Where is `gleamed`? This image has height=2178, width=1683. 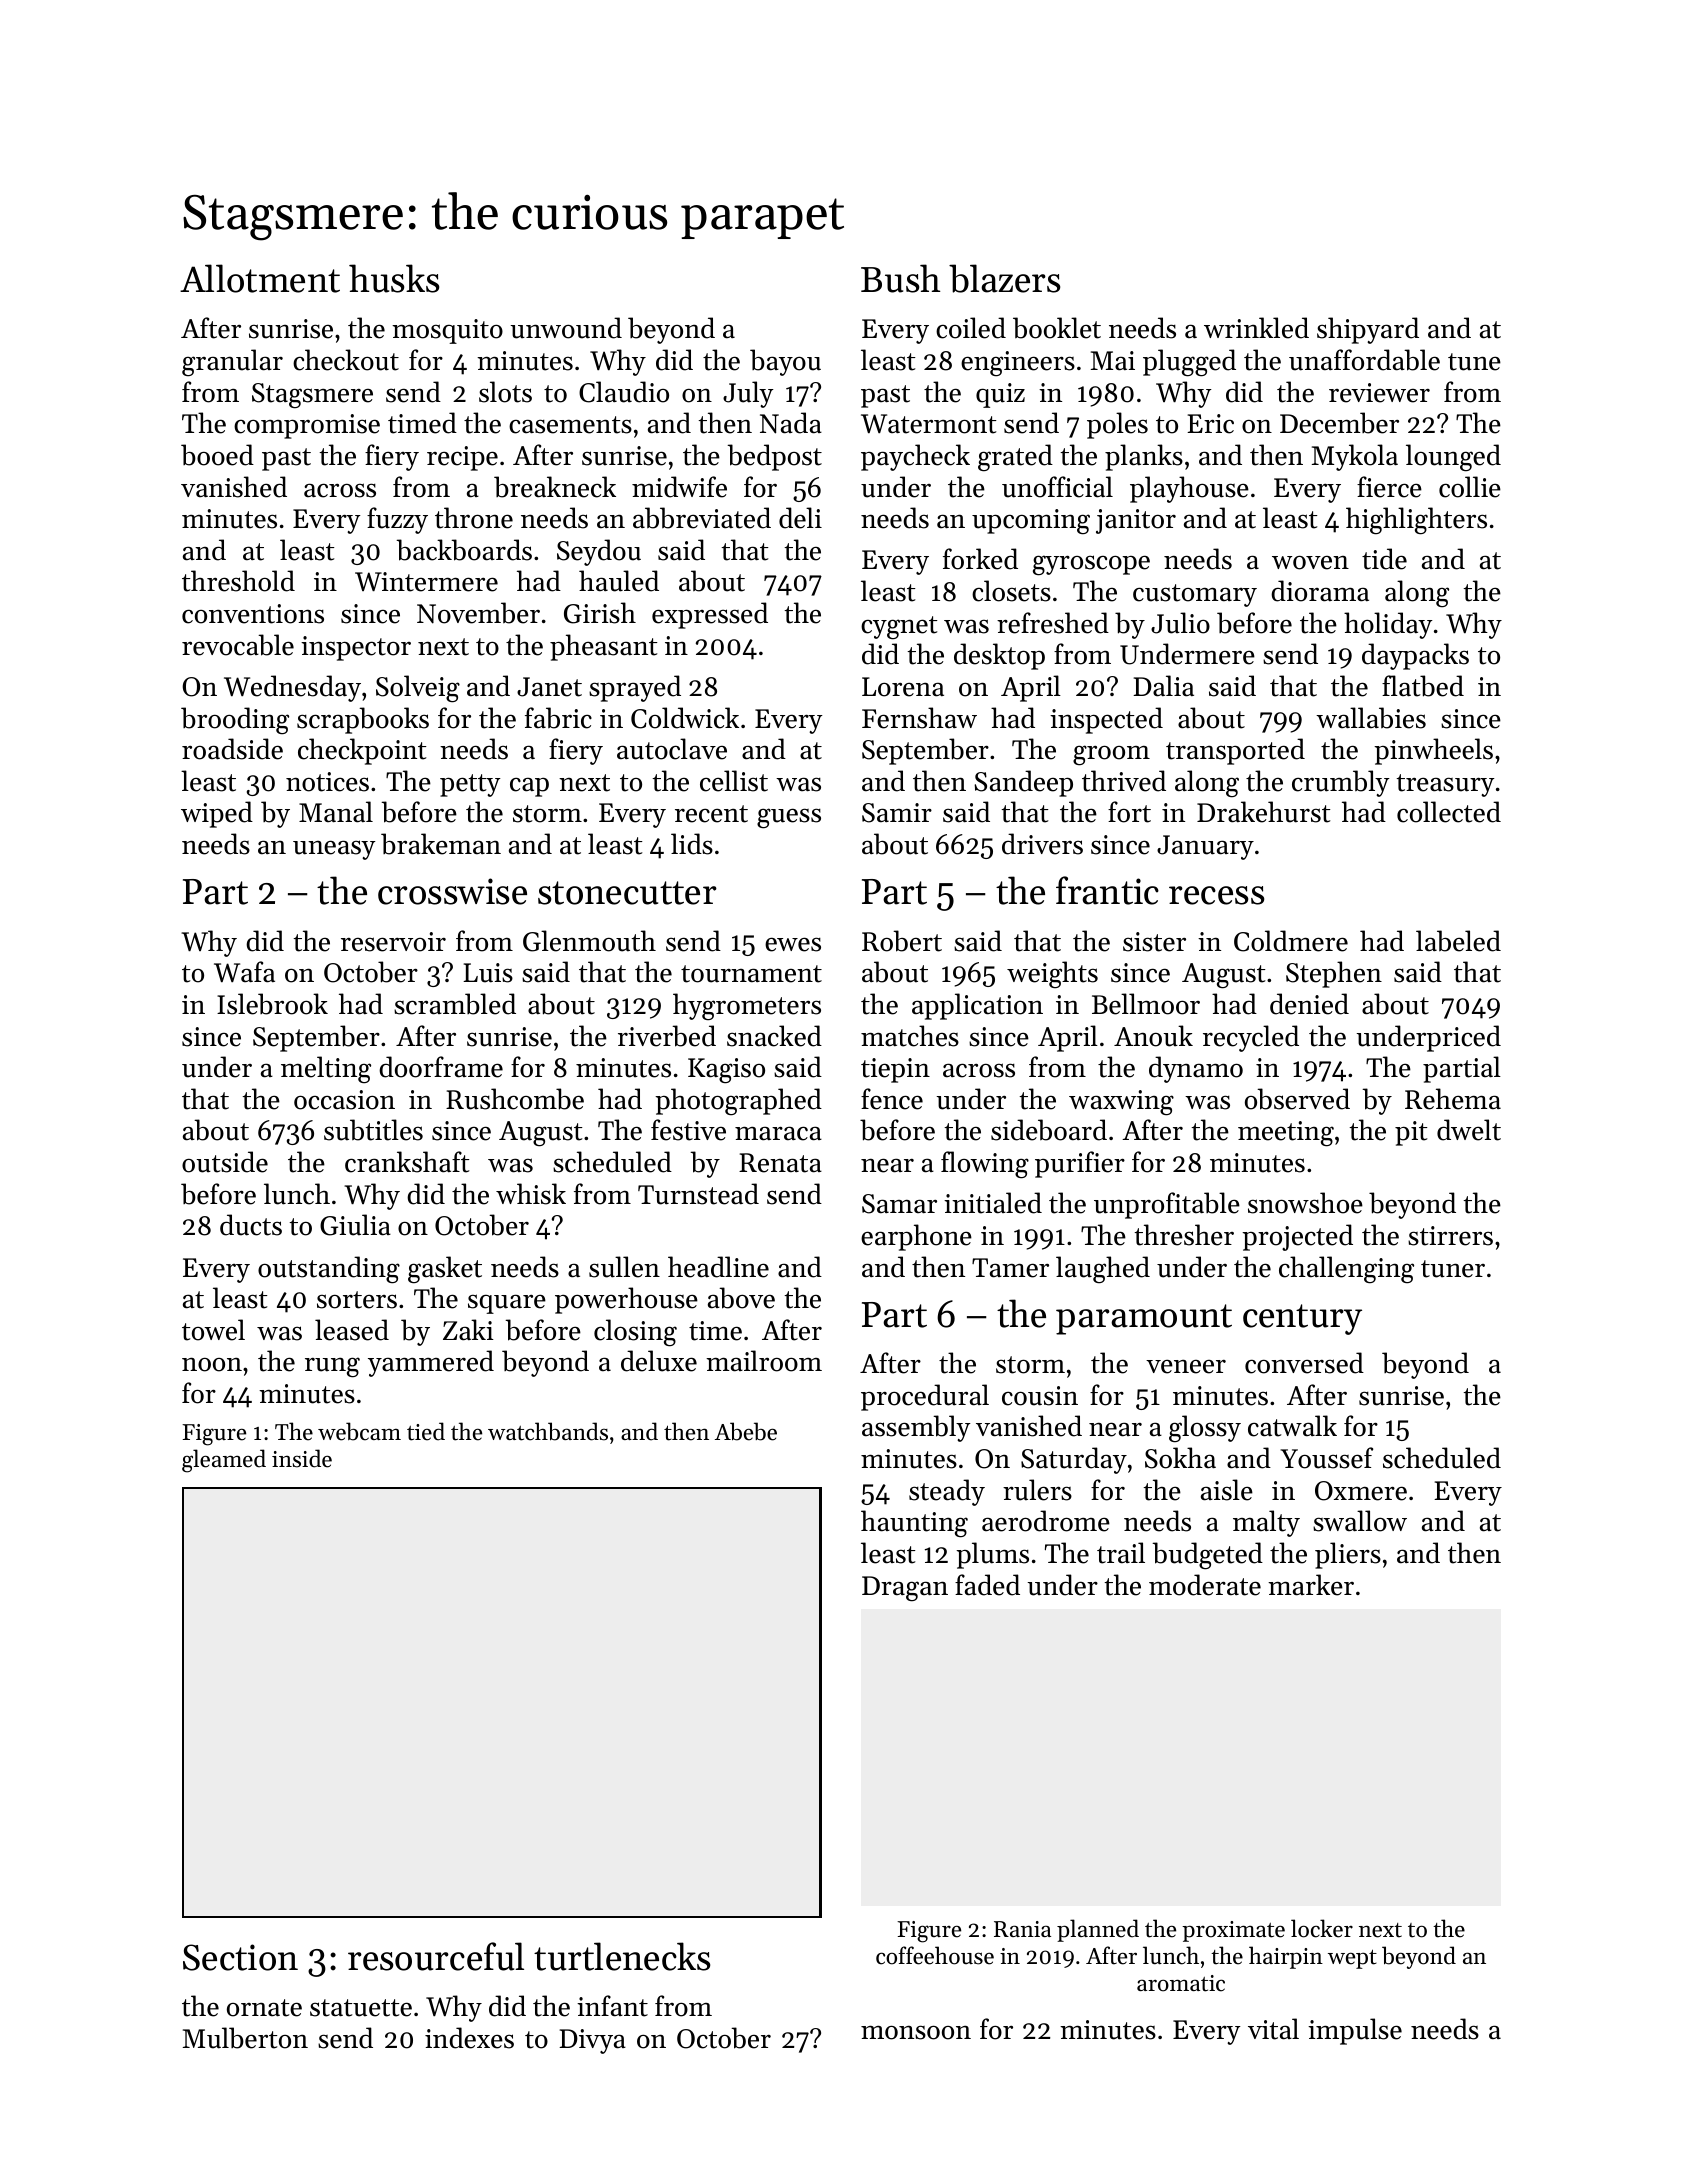 gleamed is located at coordinates (224, 1461).
